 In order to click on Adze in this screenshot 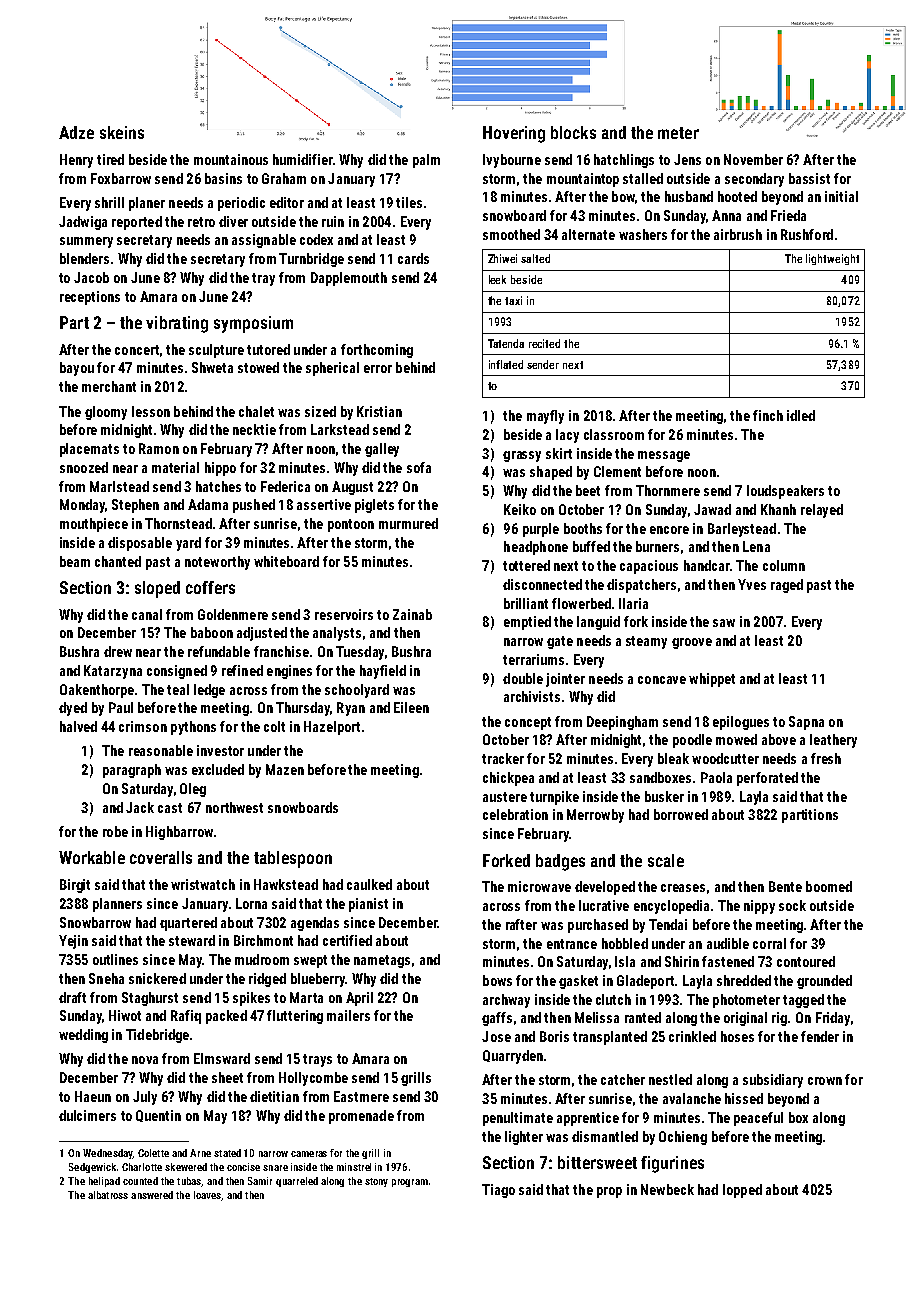, I will do `click(76, 132)`.
